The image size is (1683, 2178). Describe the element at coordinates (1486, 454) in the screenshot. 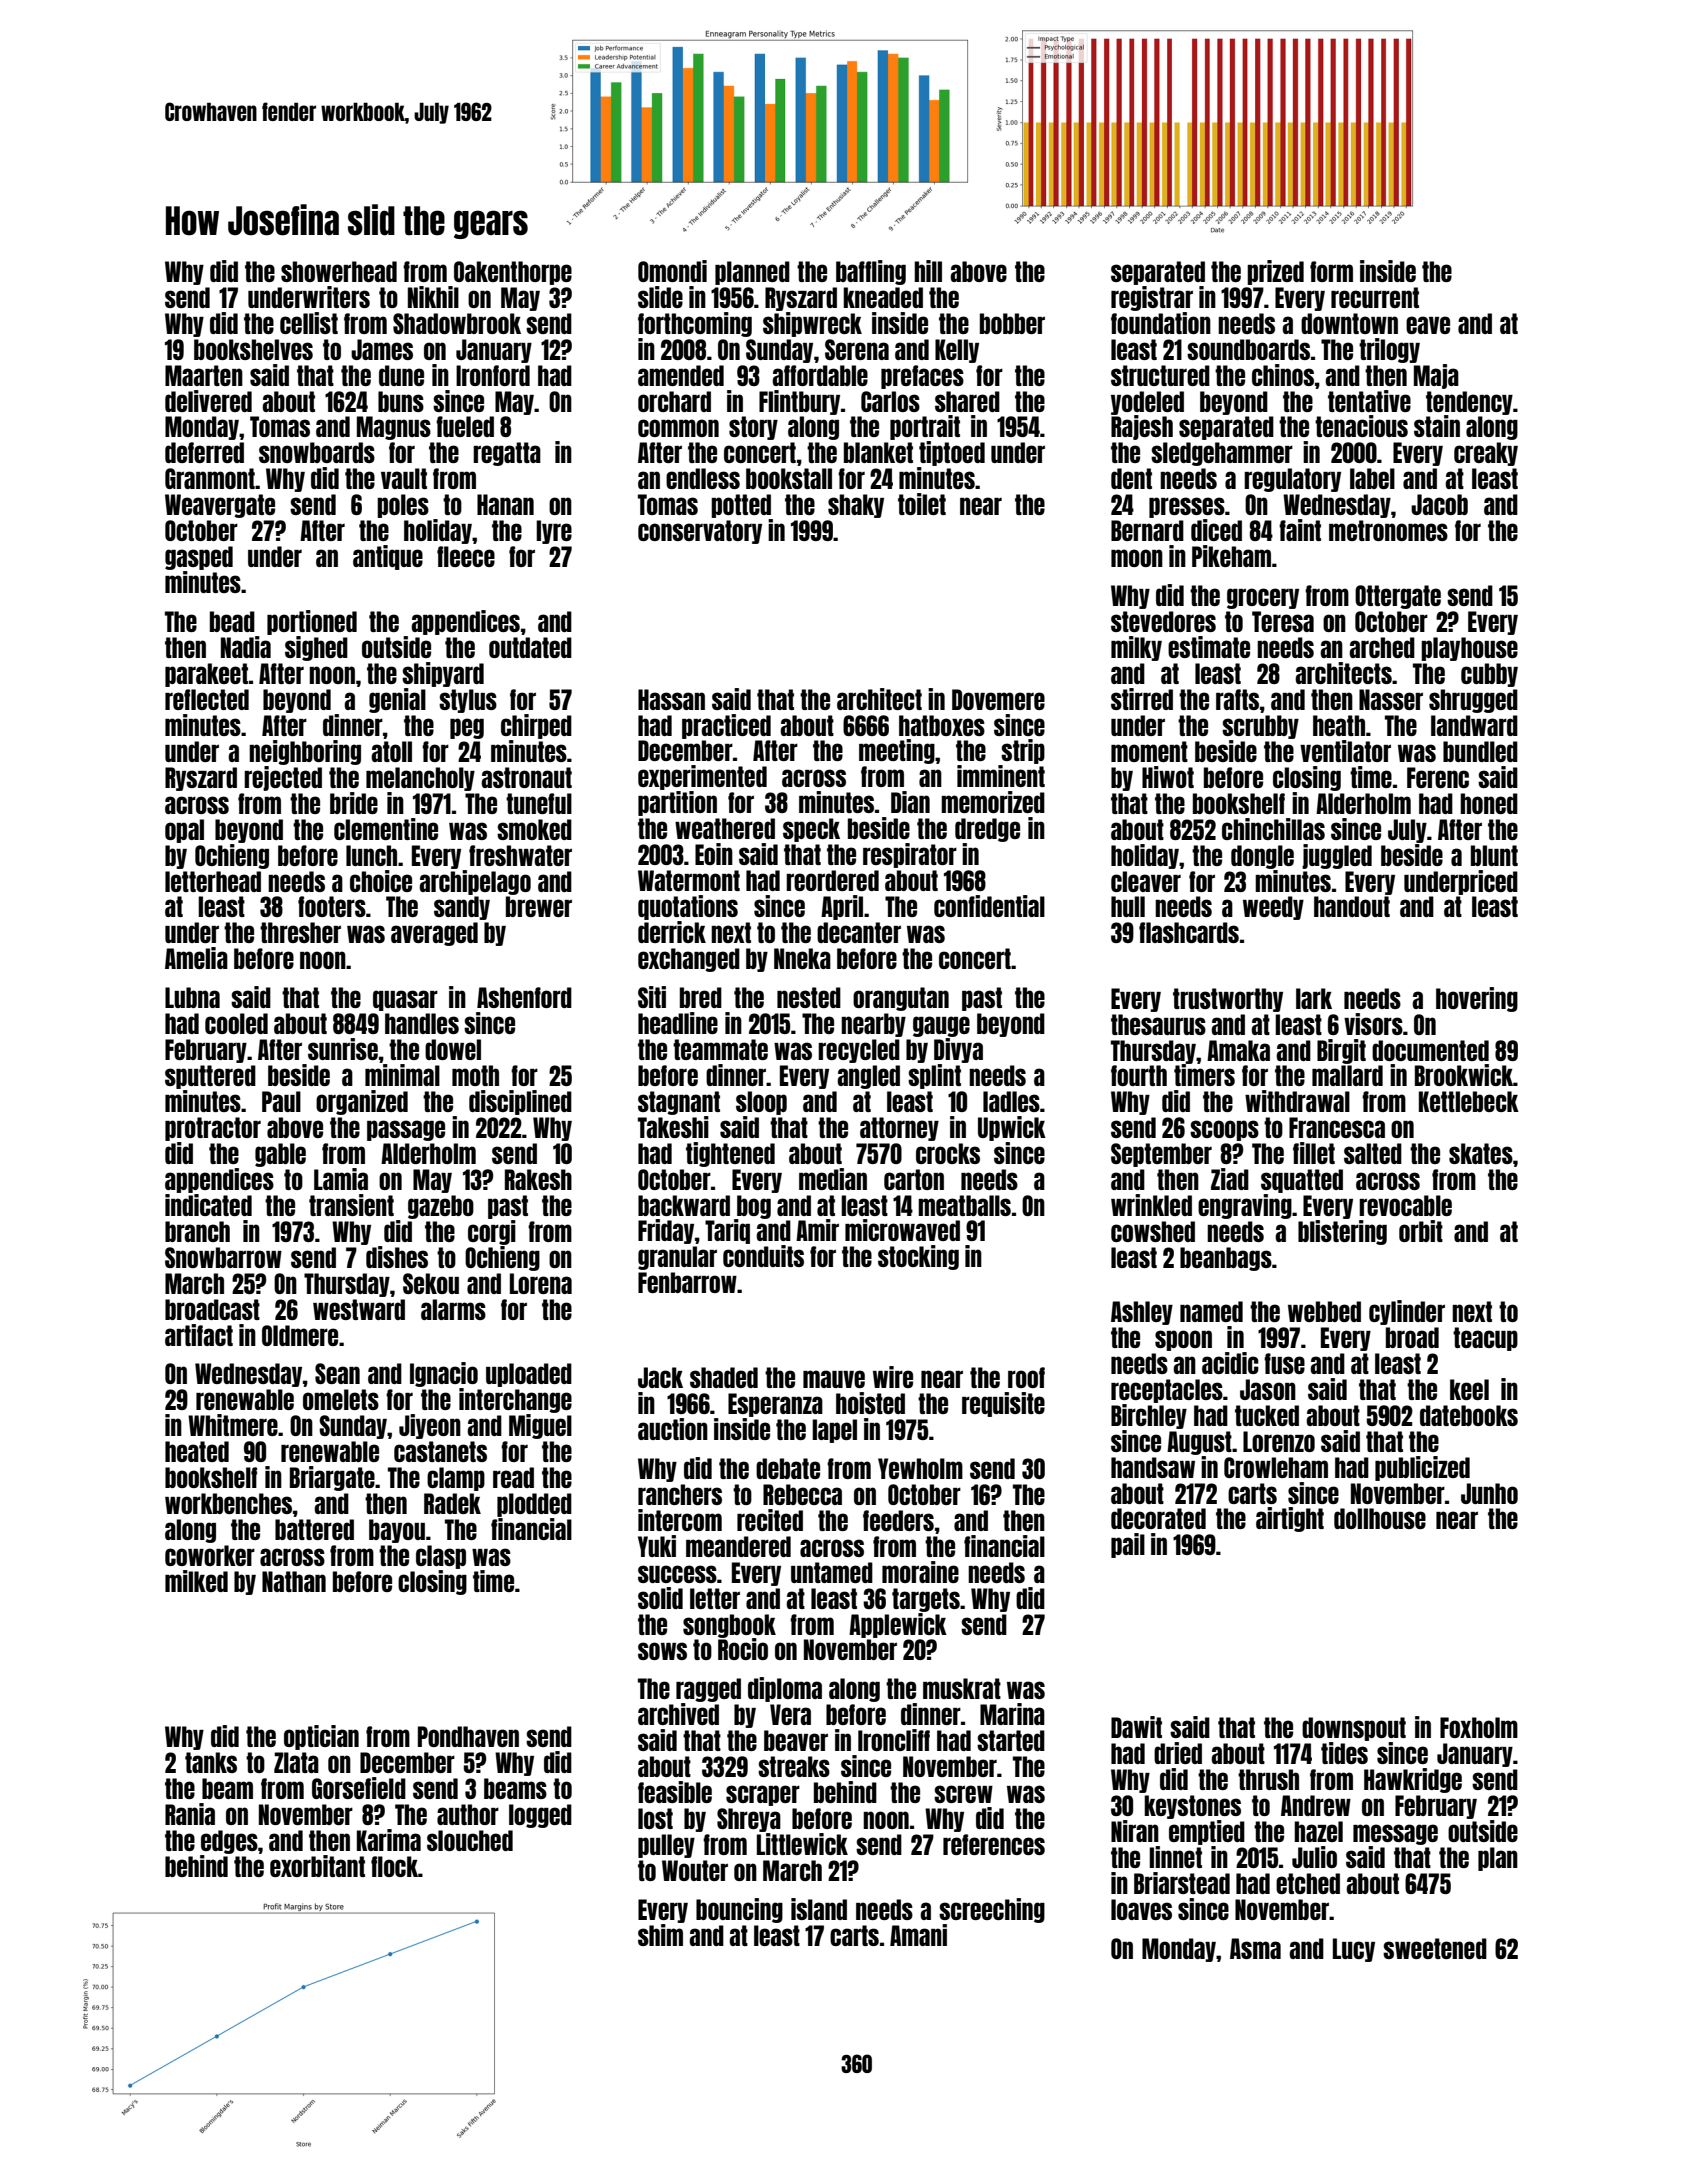

I see `creaky` at that location.
